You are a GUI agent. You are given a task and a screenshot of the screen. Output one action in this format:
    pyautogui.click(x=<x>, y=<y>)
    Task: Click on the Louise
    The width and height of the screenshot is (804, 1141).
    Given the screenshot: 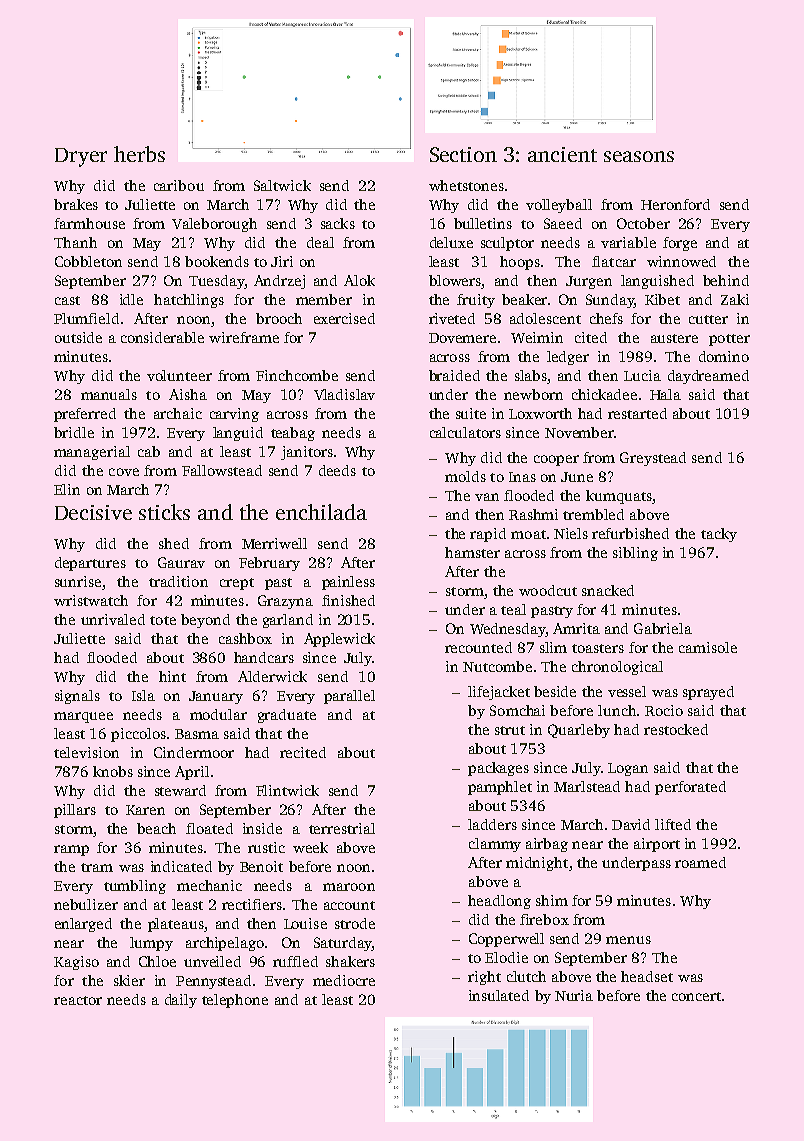 What is the action you would take?
    pyautogui.click(x=305, y=923)
